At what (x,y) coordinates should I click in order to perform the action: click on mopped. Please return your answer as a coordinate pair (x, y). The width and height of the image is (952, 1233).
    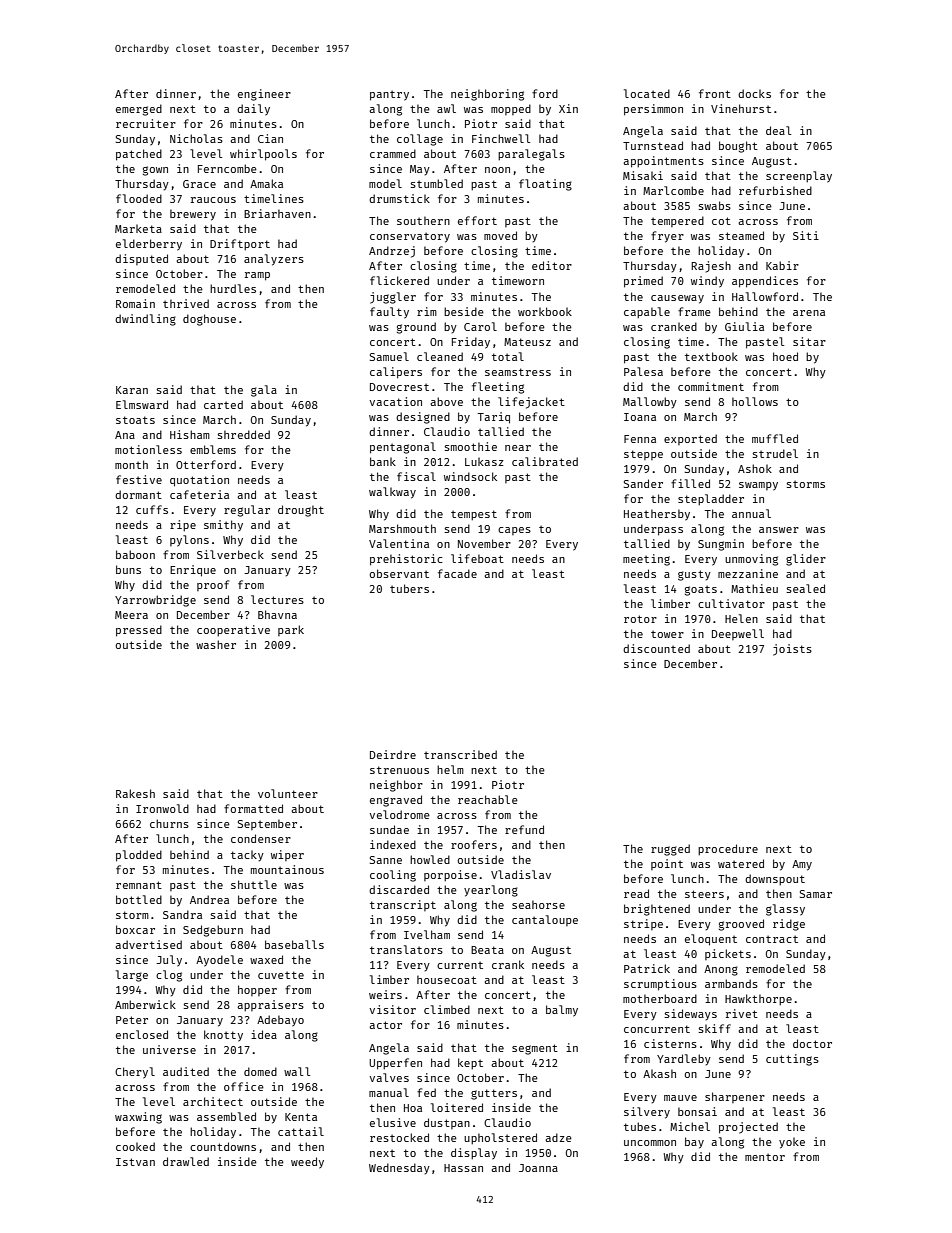
    Looking at the image, I should click on (511, 109).
